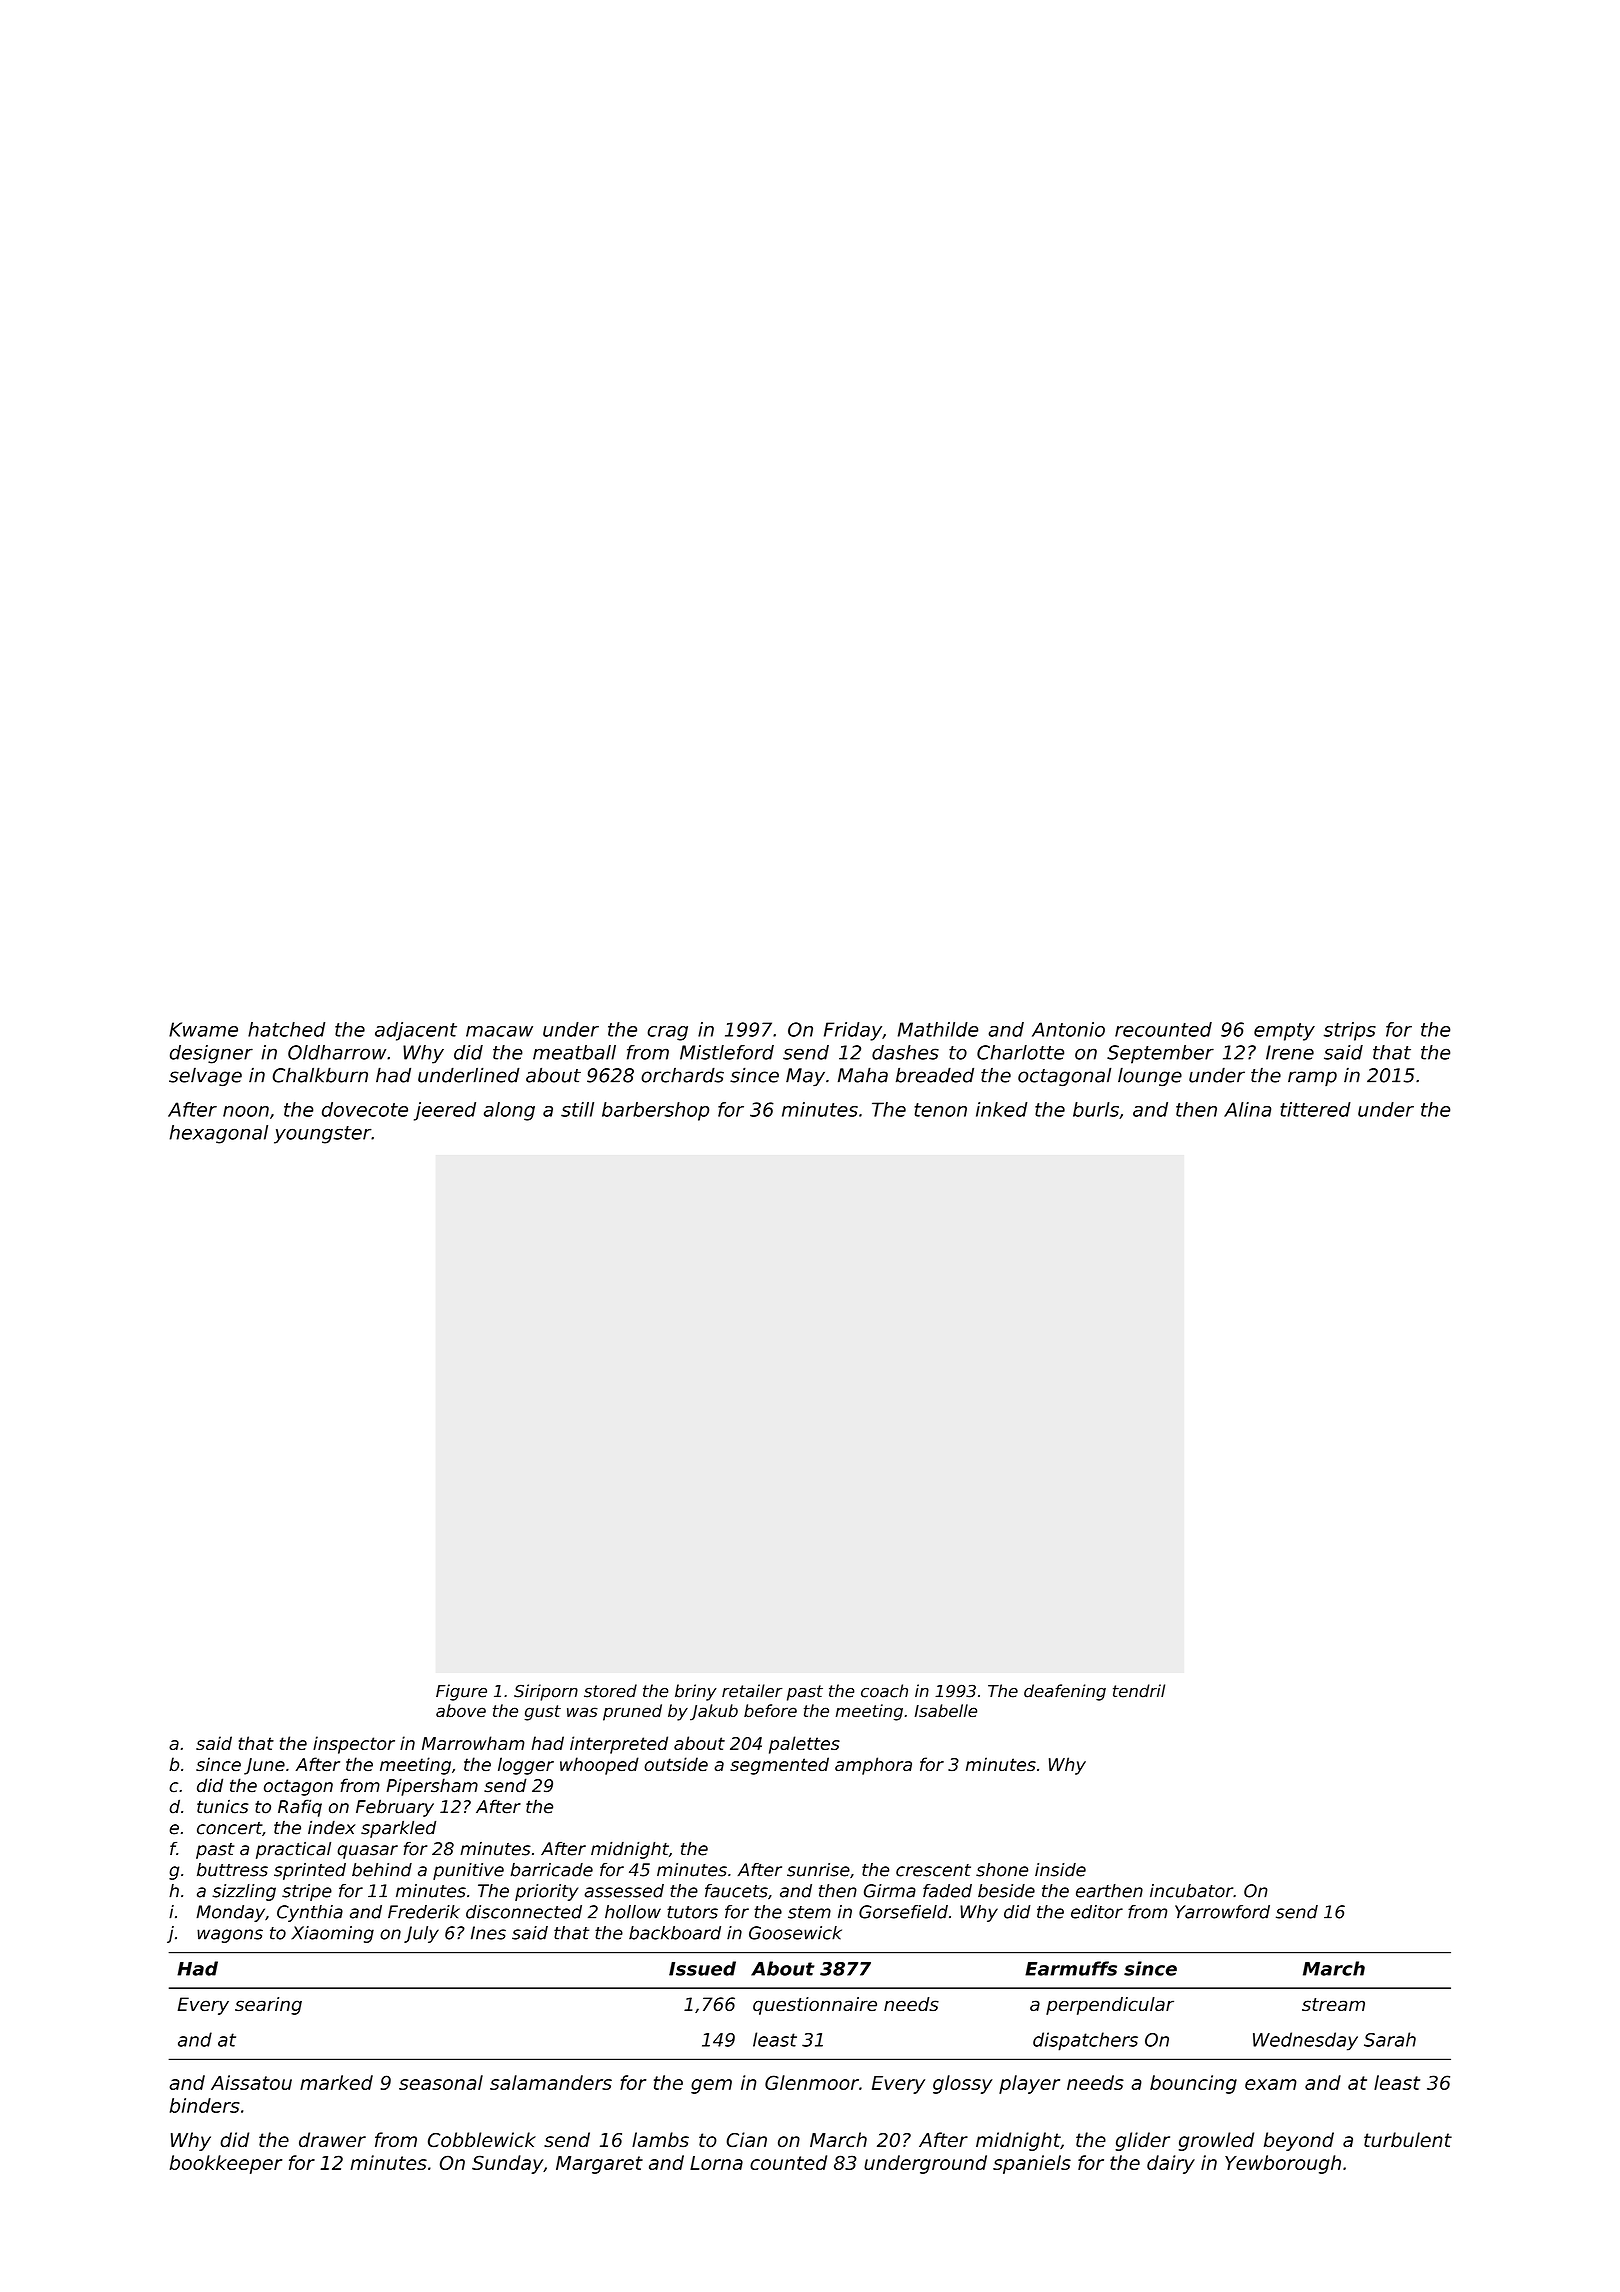 This screenshot has height=2292, width=1620. I want to click on questionnaire, so click(815, 2006).
